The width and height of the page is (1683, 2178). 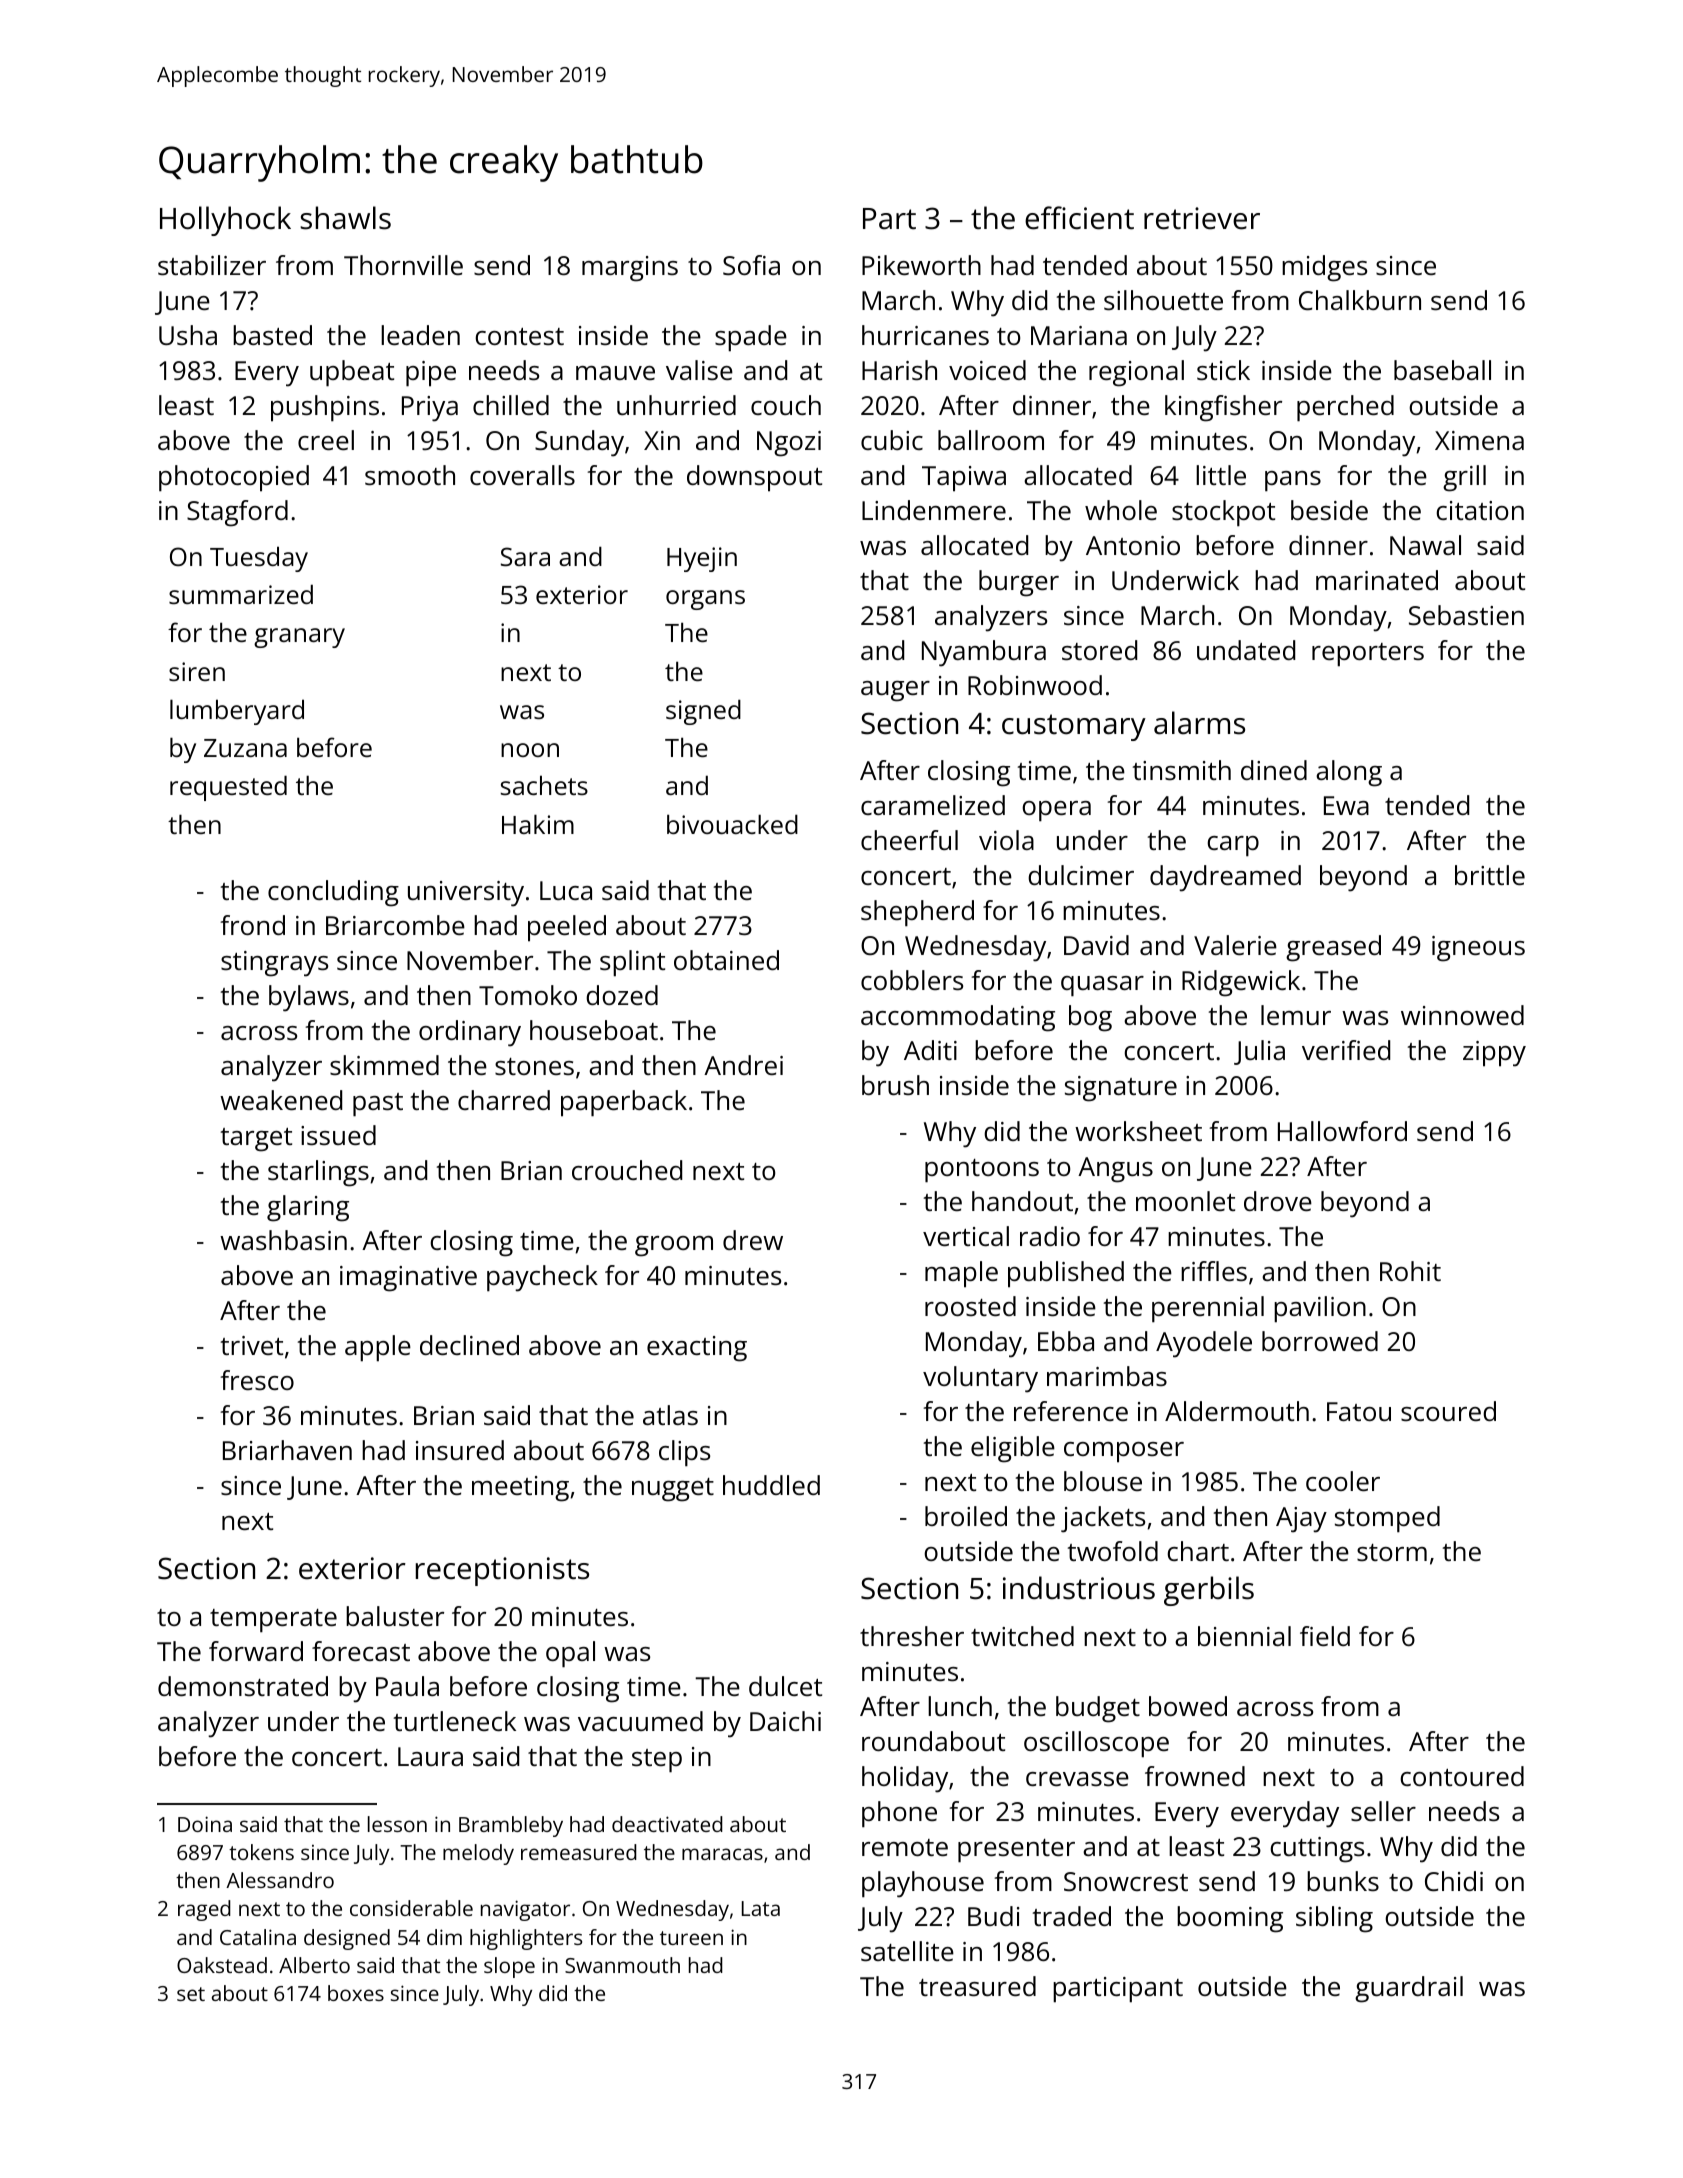 What do you see at coordinates (204, 1910) in the page?
I see `raged` at bounding box center [204, 1910].
